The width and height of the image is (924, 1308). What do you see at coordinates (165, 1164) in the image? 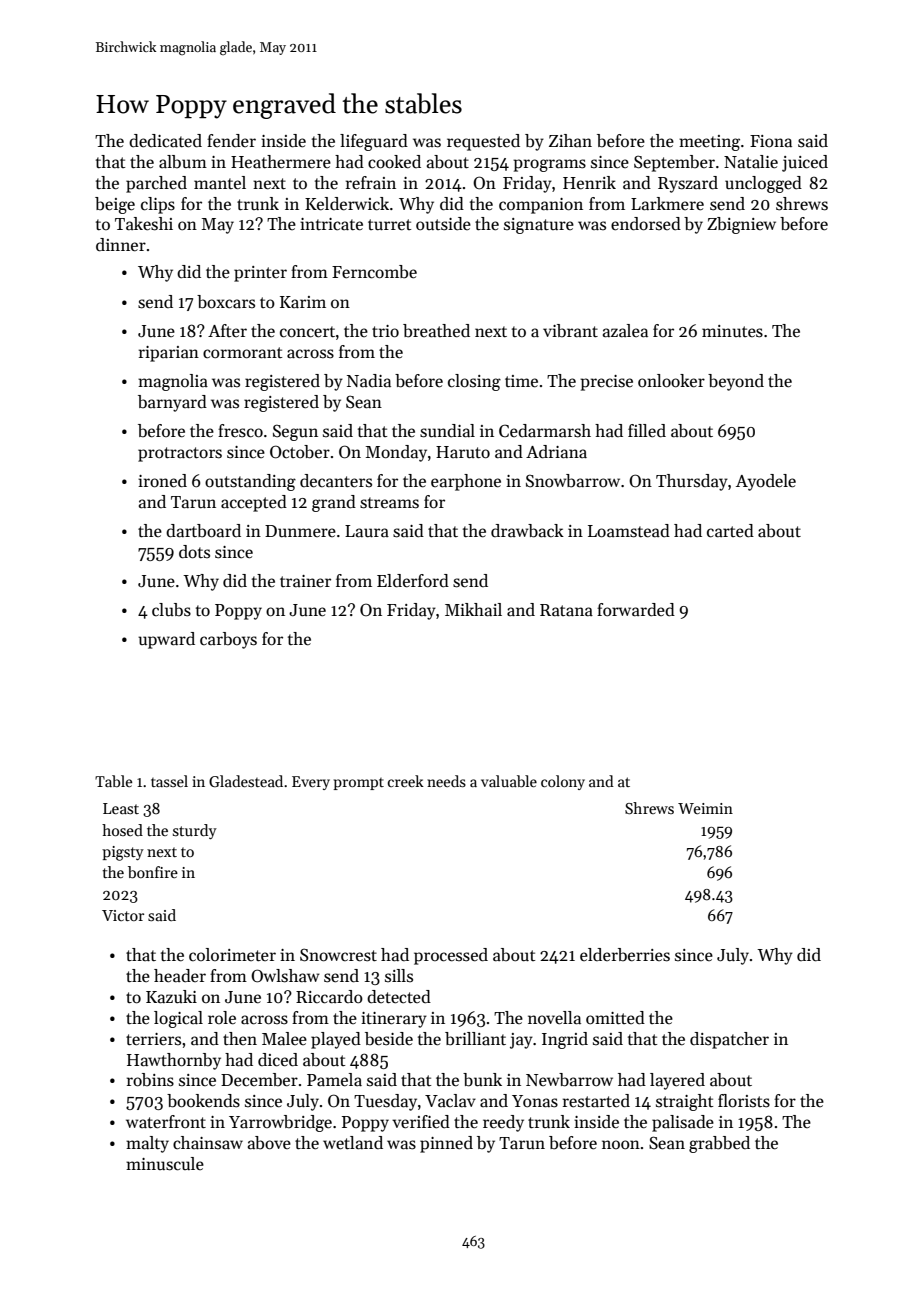
I see `minuscule` at bounding box center [165, 1164].
